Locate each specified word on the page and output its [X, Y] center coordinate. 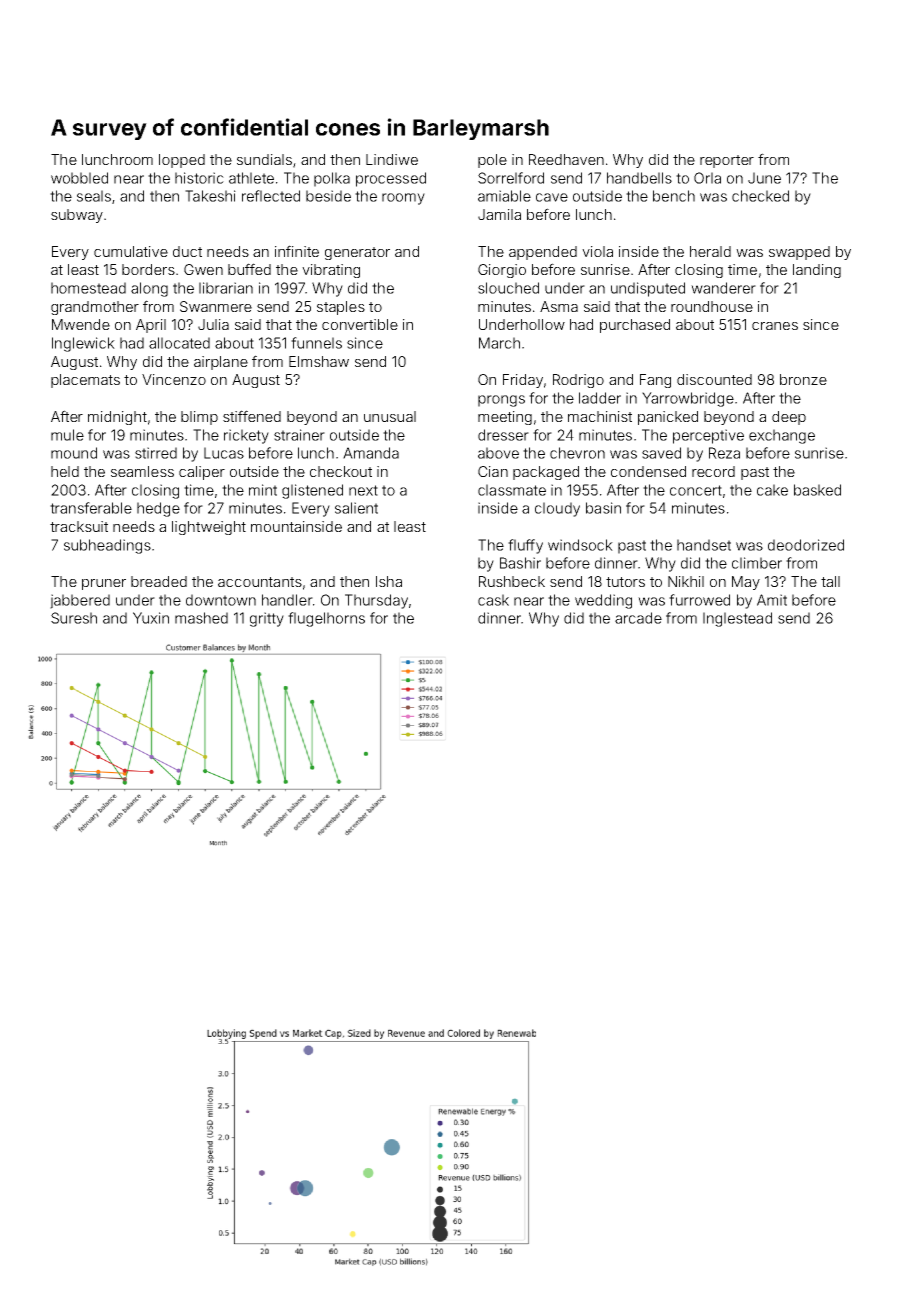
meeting [505, 418]
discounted [714, 379]
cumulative [131, 251]
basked [817, 490]
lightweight [209, 528]
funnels [316, 343]
